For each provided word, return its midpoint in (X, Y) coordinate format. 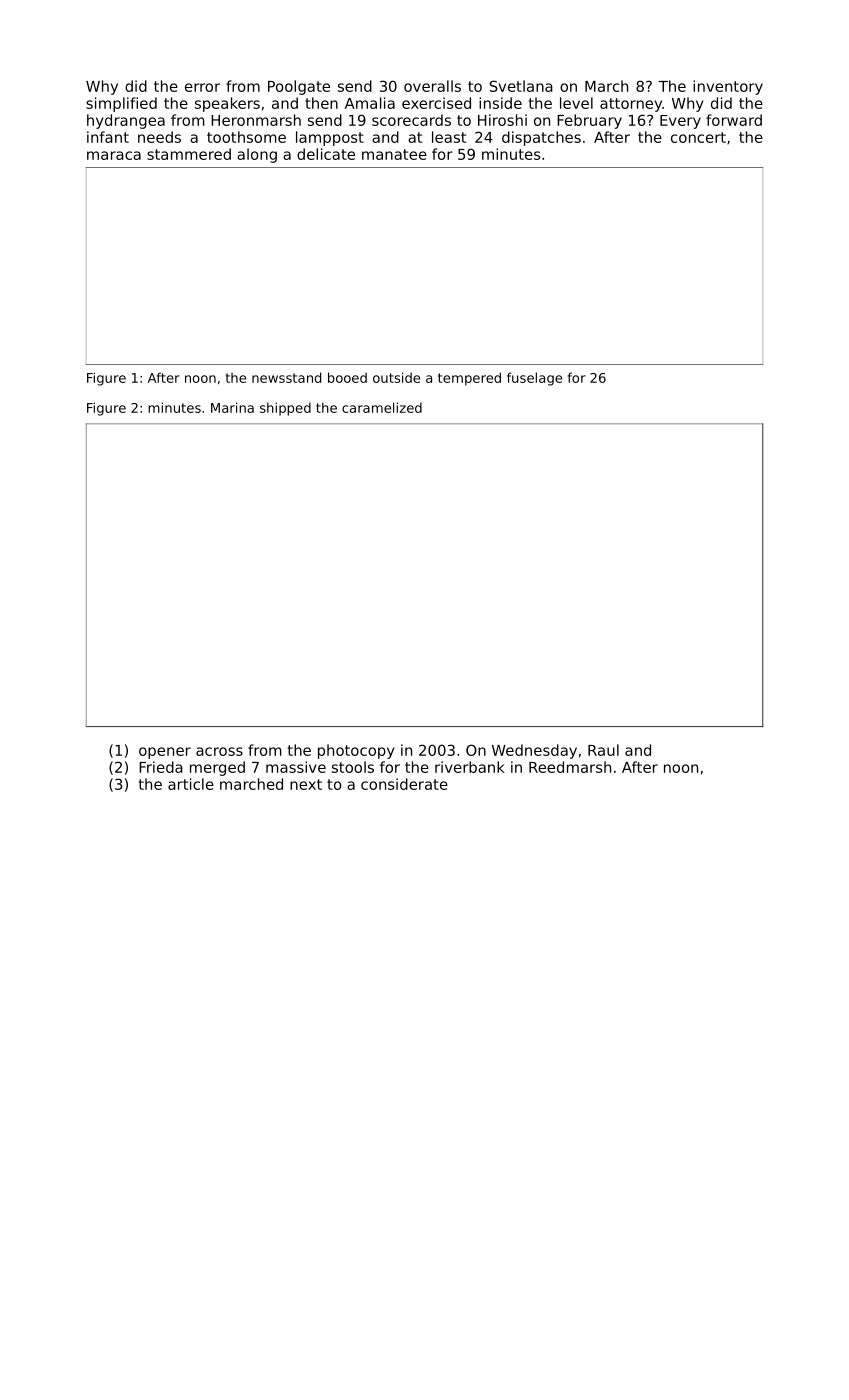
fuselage (534, 379)
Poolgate (299, 87)
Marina (232, 407)
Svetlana (521, 86)
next (306, 784)
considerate (404, 784)
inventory (728, 87)
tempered (469, 379)
